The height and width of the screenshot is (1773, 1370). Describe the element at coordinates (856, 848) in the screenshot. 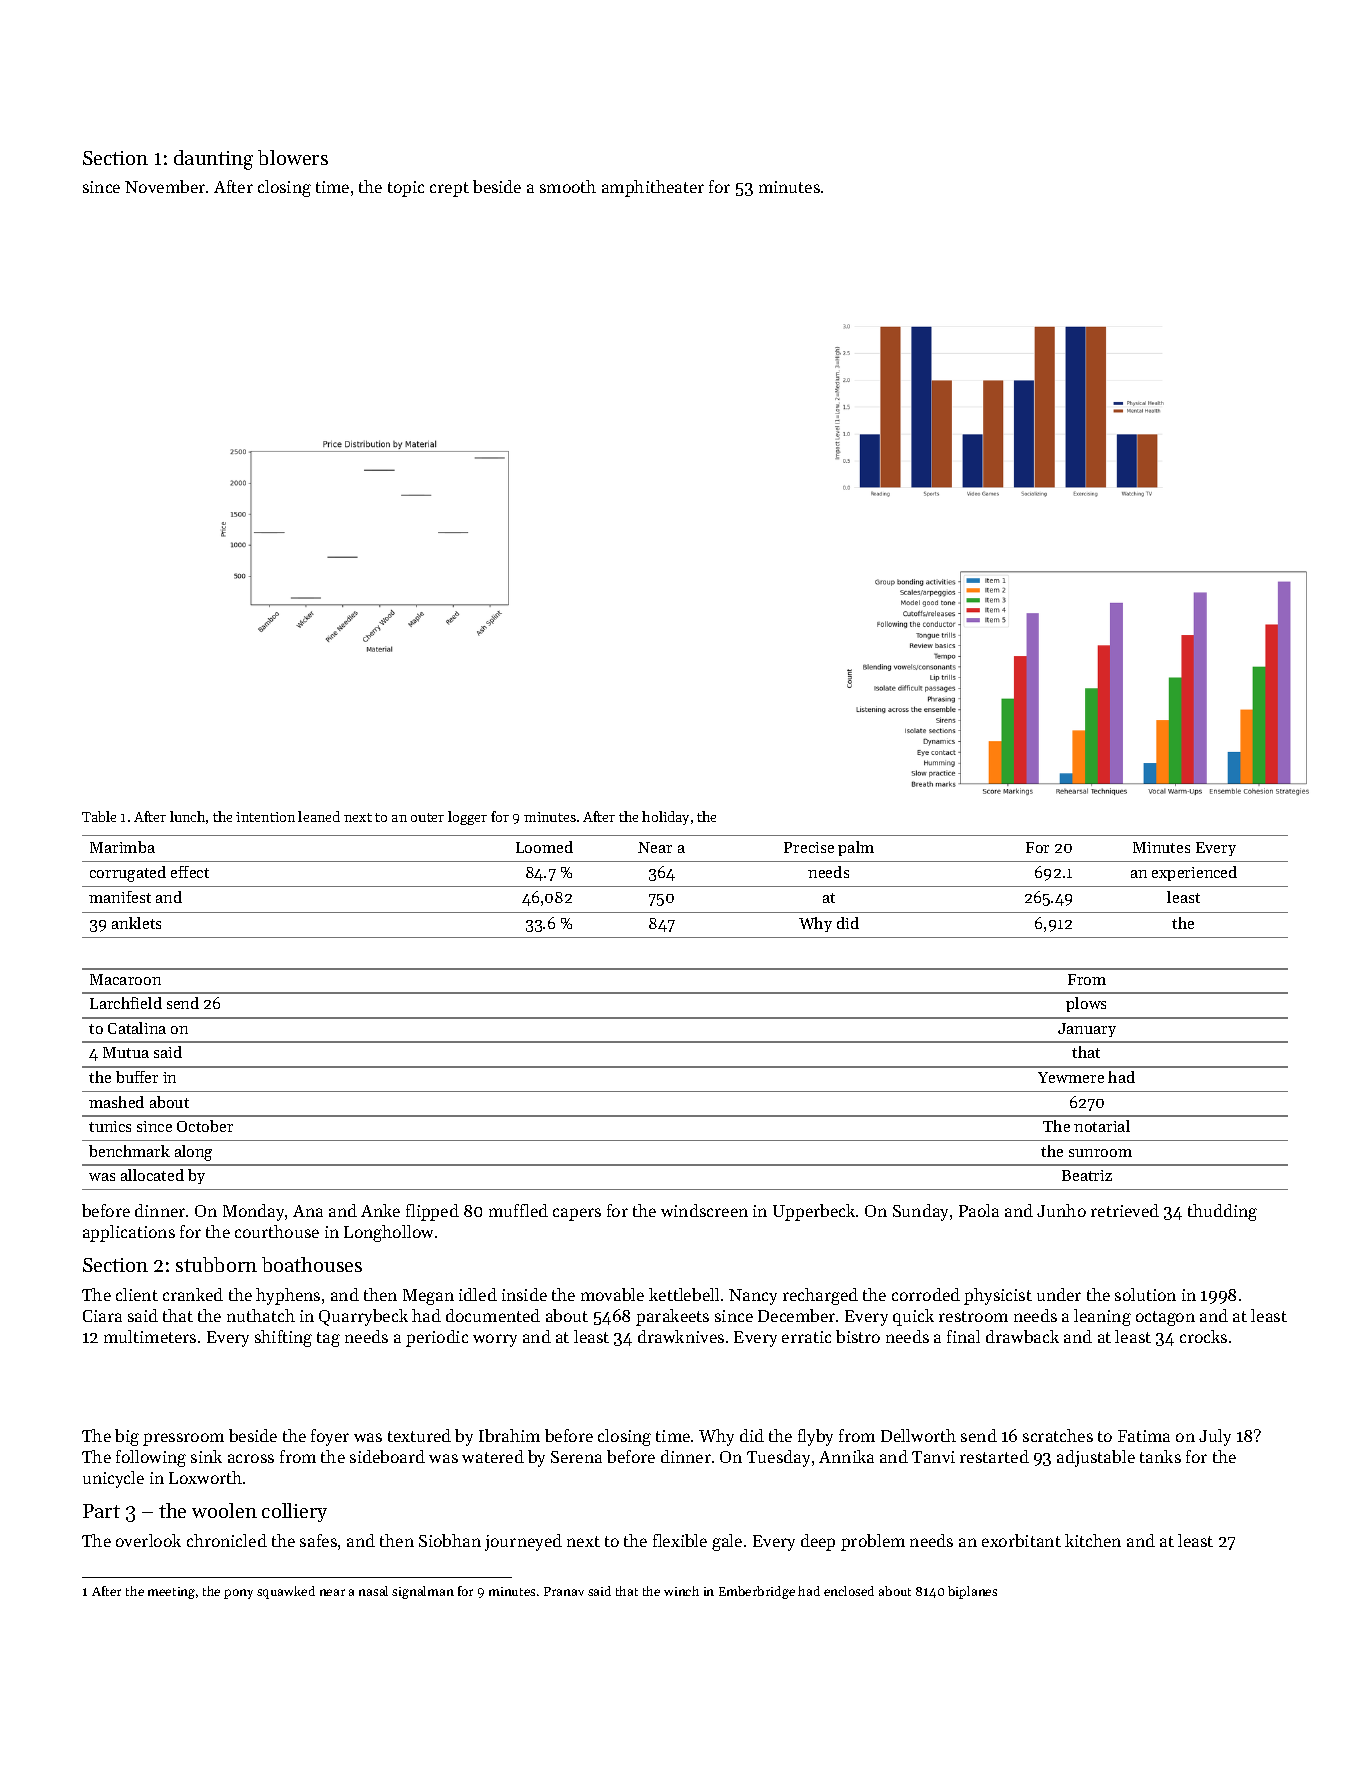

I see `palm` at that location.
